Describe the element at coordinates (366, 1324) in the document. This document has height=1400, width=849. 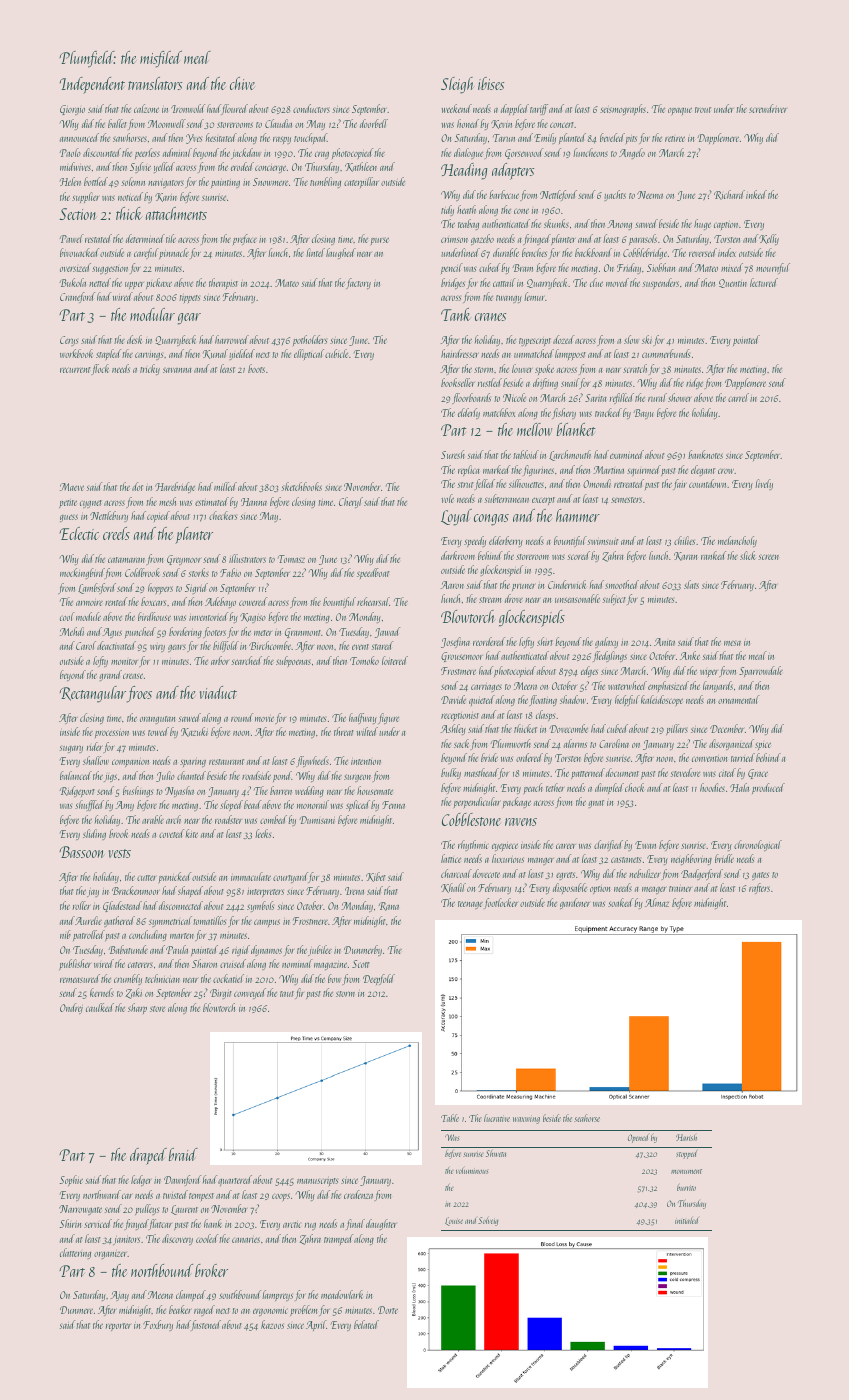
I see `belated` at that location.
